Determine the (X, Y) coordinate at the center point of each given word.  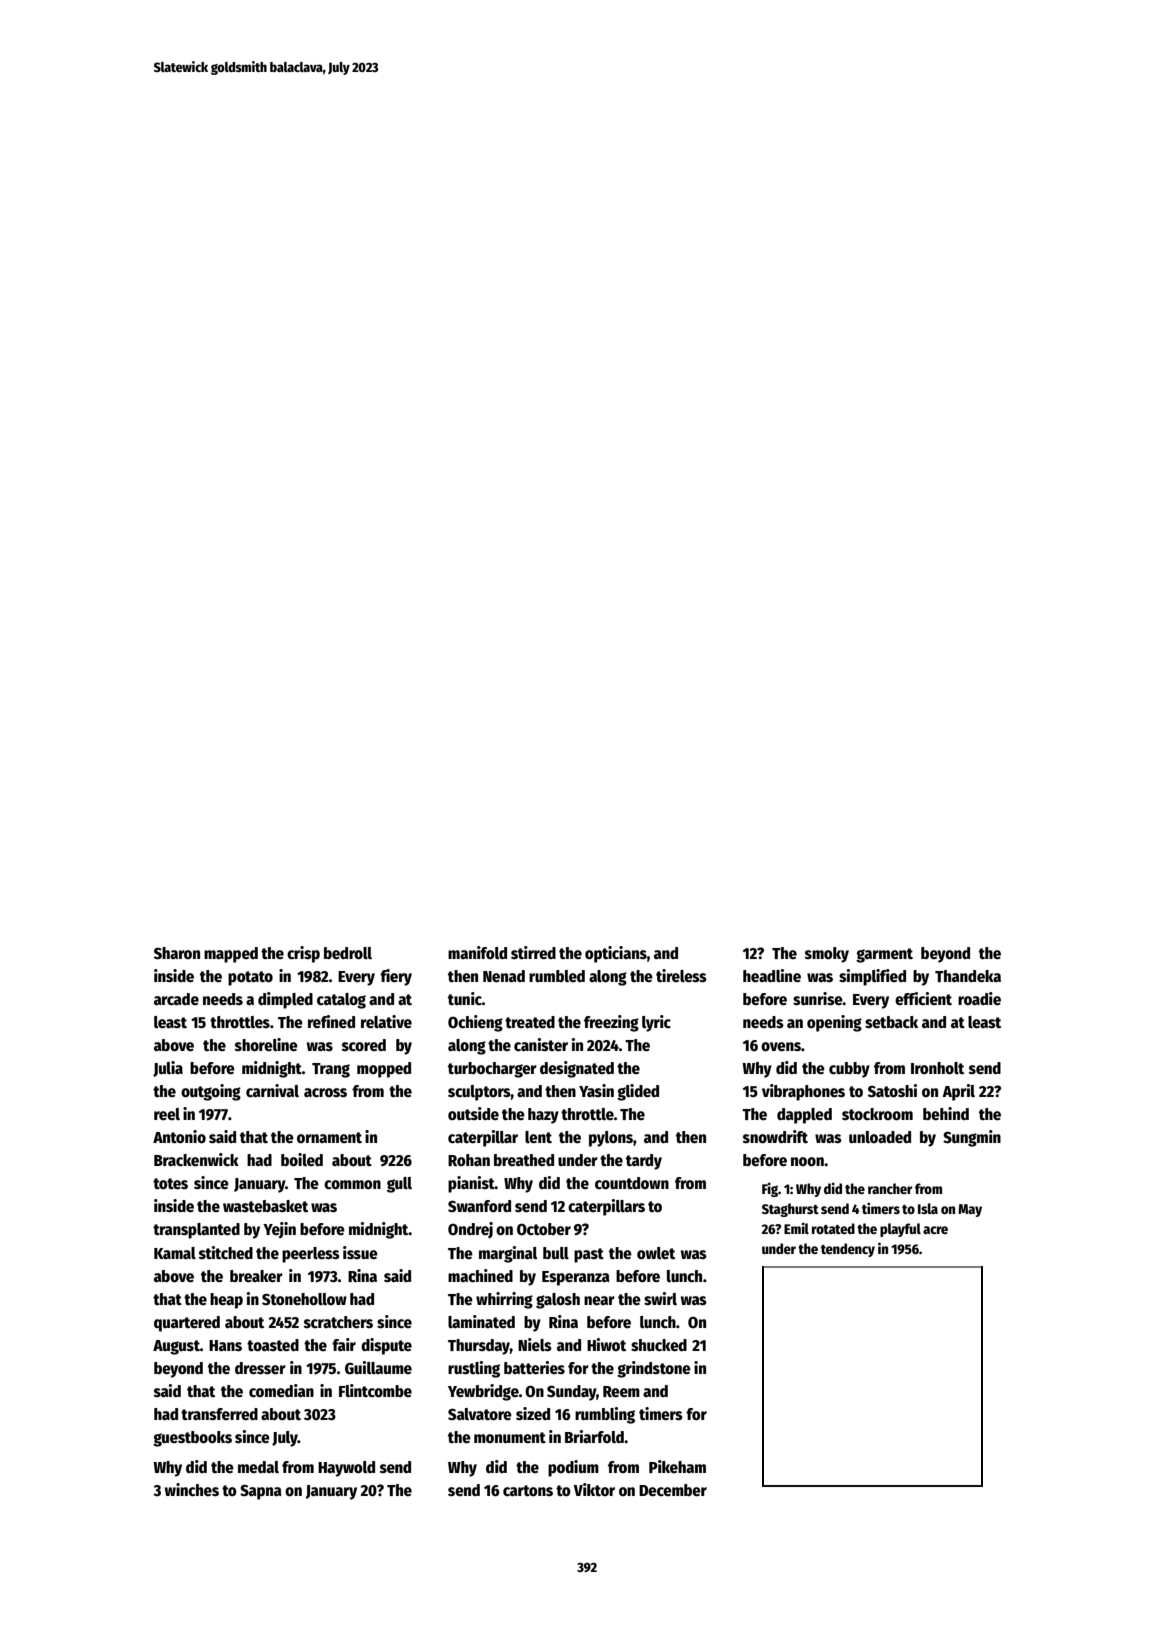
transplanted (196, 1231)
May (970, 1210)
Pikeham (677, 1466)
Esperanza (576, 1278)
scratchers (338, 1322)
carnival (272, 1091)
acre (935, 1230)
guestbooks (192, 1439)
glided (638, 1092)
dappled (804, 1116)
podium (573, 1468)
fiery (396, 977)
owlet (656, 1253)
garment (884, 955)
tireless (681, 975)
